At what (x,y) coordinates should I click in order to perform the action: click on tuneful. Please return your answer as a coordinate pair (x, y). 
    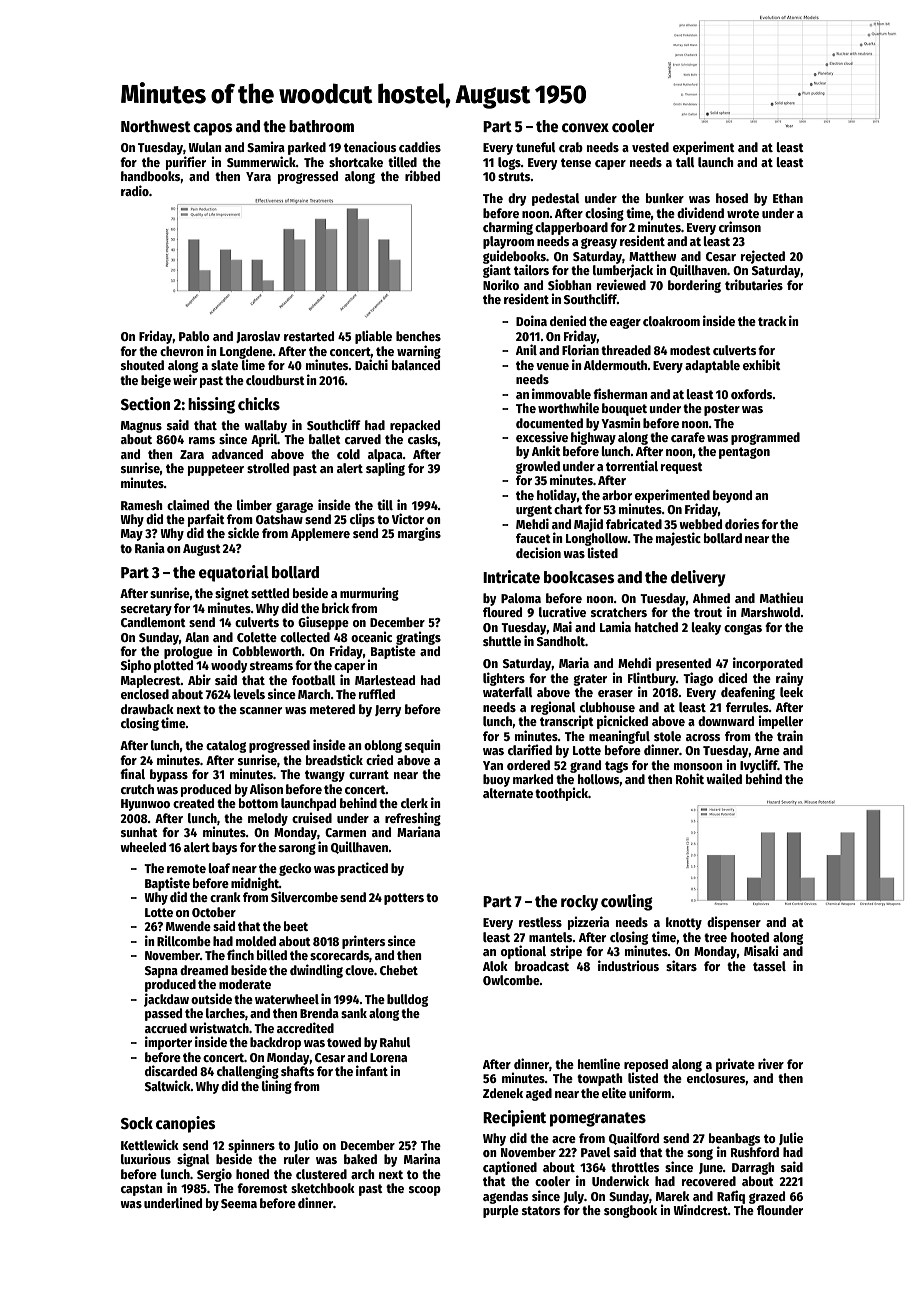
    Looking at the image, I should click on (536, 147).
